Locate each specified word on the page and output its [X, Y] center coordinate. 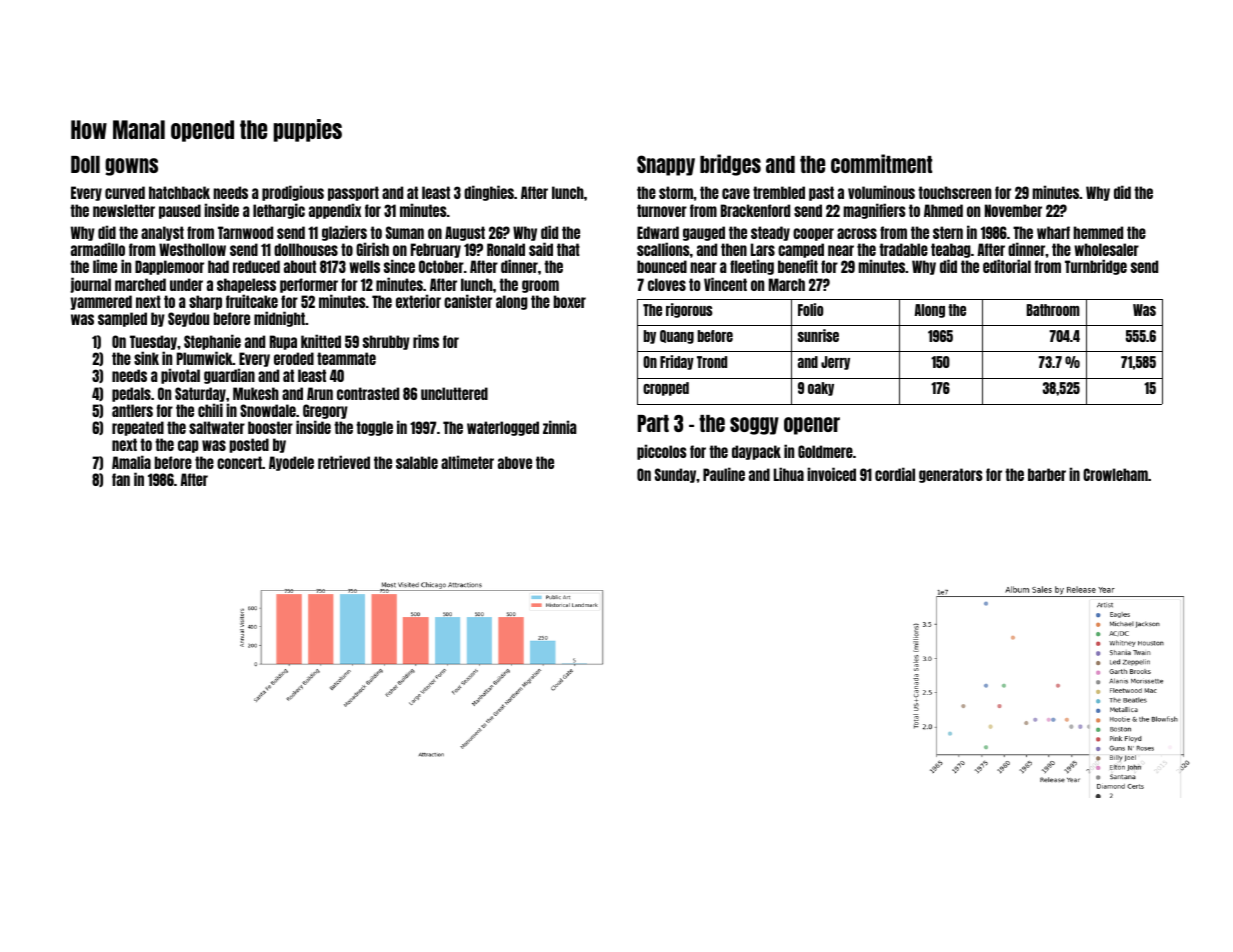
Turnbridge [1096, 267]
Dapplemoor [169, 267]
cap [188, 446]
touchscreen [954, 192]
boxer [570, 301]
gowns [131, 167]
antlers [132, 410]
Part [653, 423]
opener [812, 426]
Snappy [666, 165]
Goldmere [825, 451]
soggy [754, 426]
